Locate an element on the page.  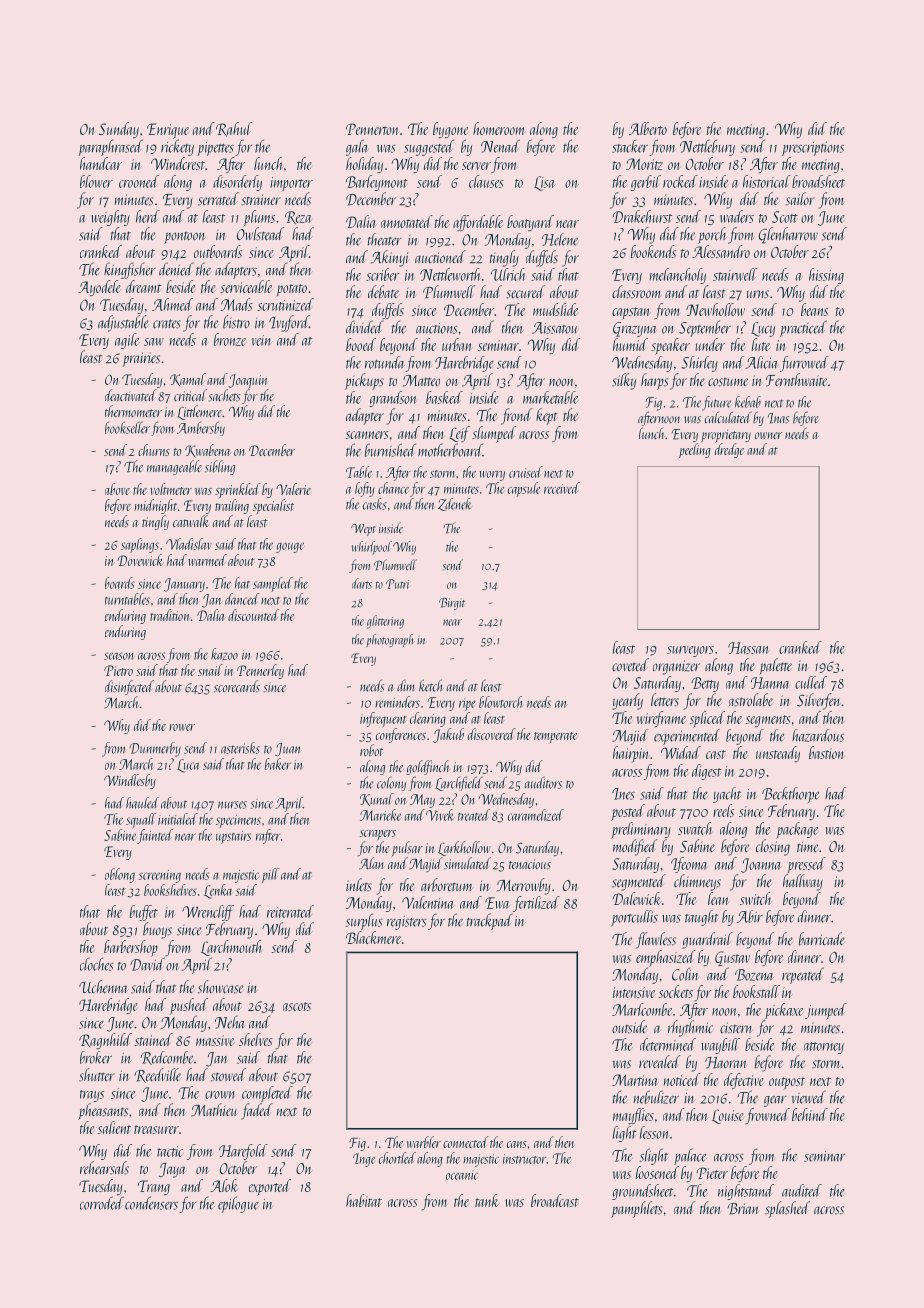
faded is located at coordinates (257, 1111).
